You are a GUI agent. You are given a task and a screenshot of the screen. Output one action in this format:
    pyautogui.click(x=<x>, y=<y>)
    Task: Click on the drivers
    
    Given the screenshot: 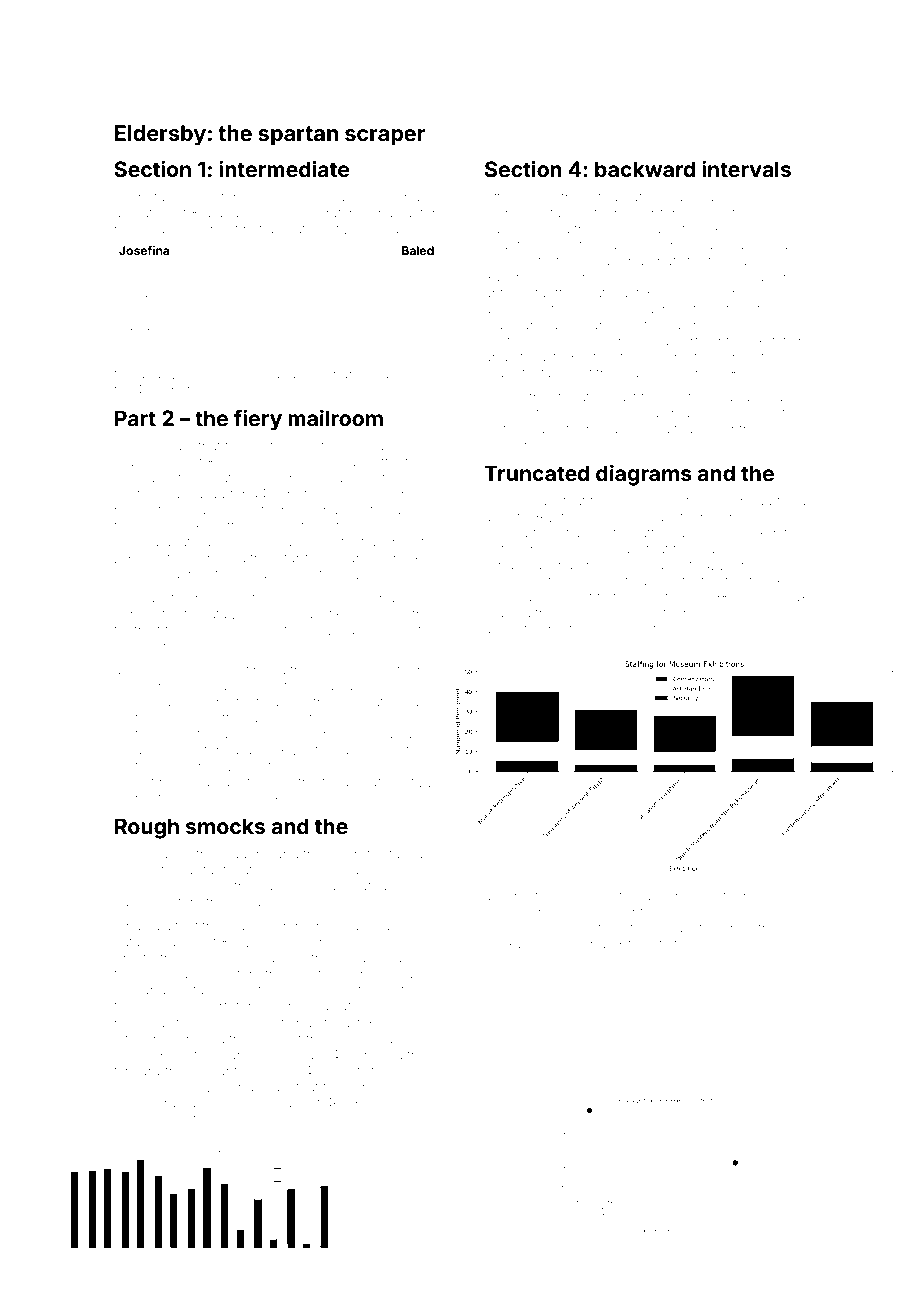 What is the action you would take?
    pyautogui.click(x=665, y=896)
